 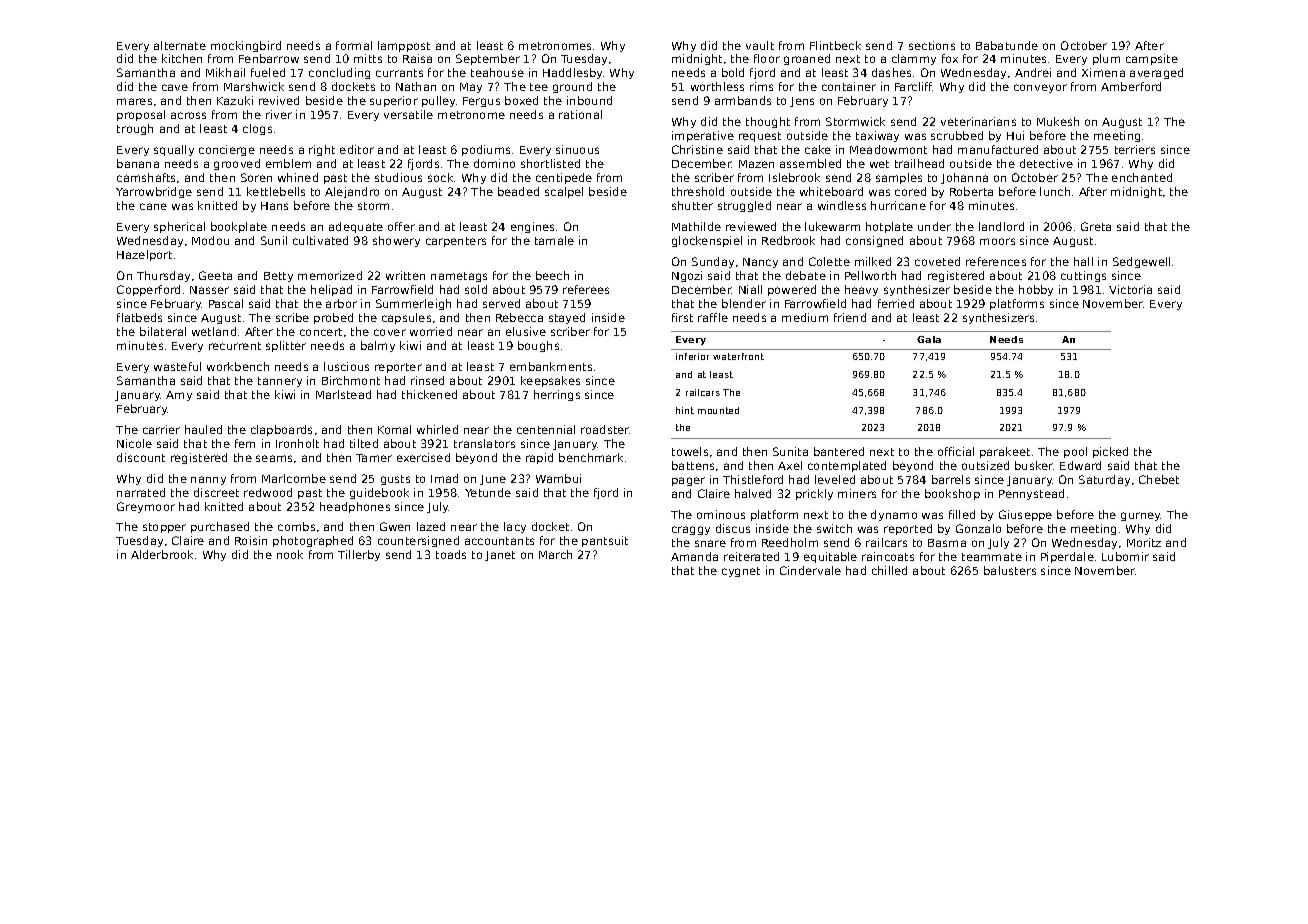 What do you see at coordinates (368, 58) in the screenshot?
I see `mitts` at bounding box center [368, 58].
